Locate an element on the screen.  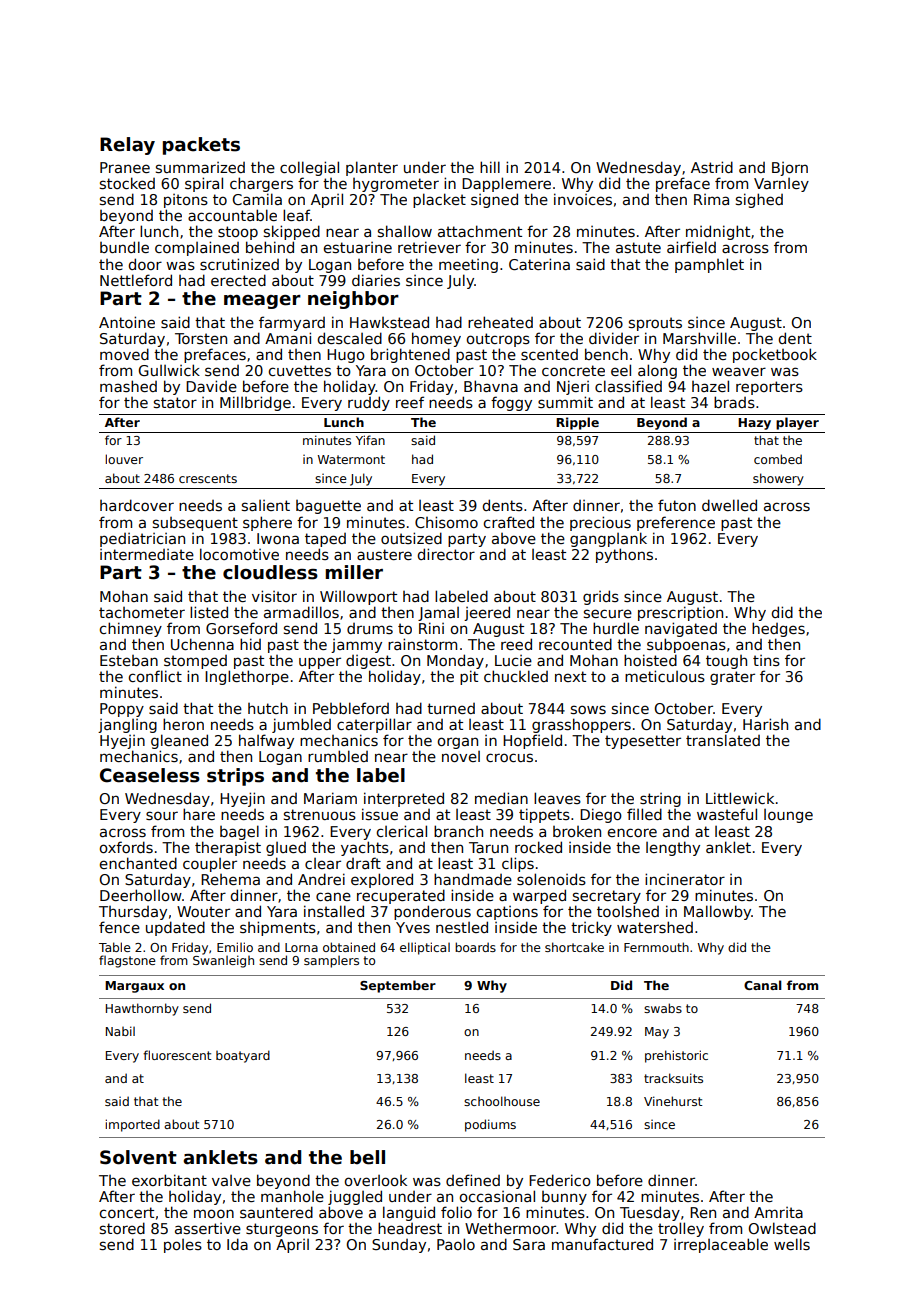
Amrita is located at coordinates (778, 1212).
